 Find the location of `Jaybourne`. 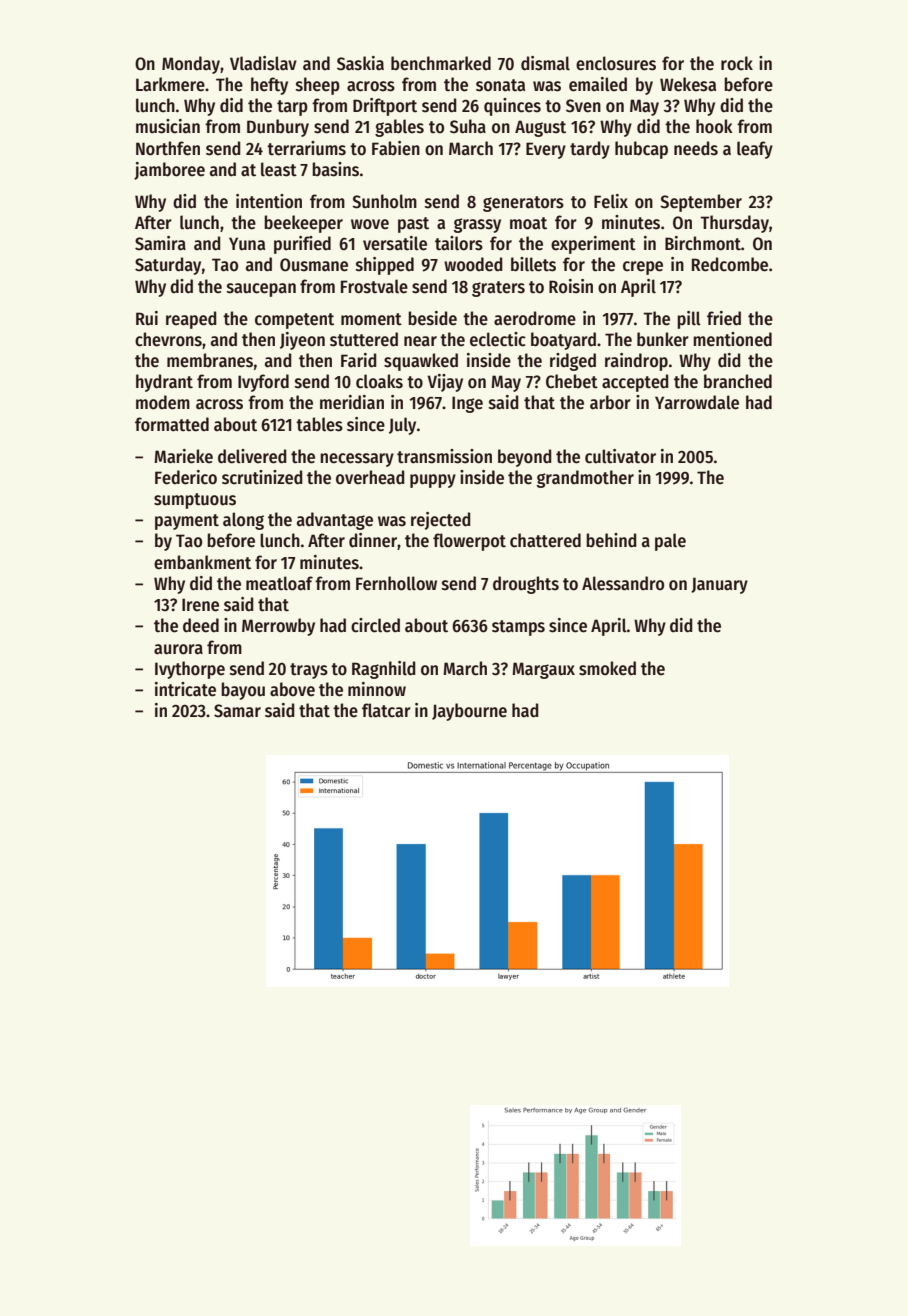

Jaybourne is located at coordinates (469, 712).
